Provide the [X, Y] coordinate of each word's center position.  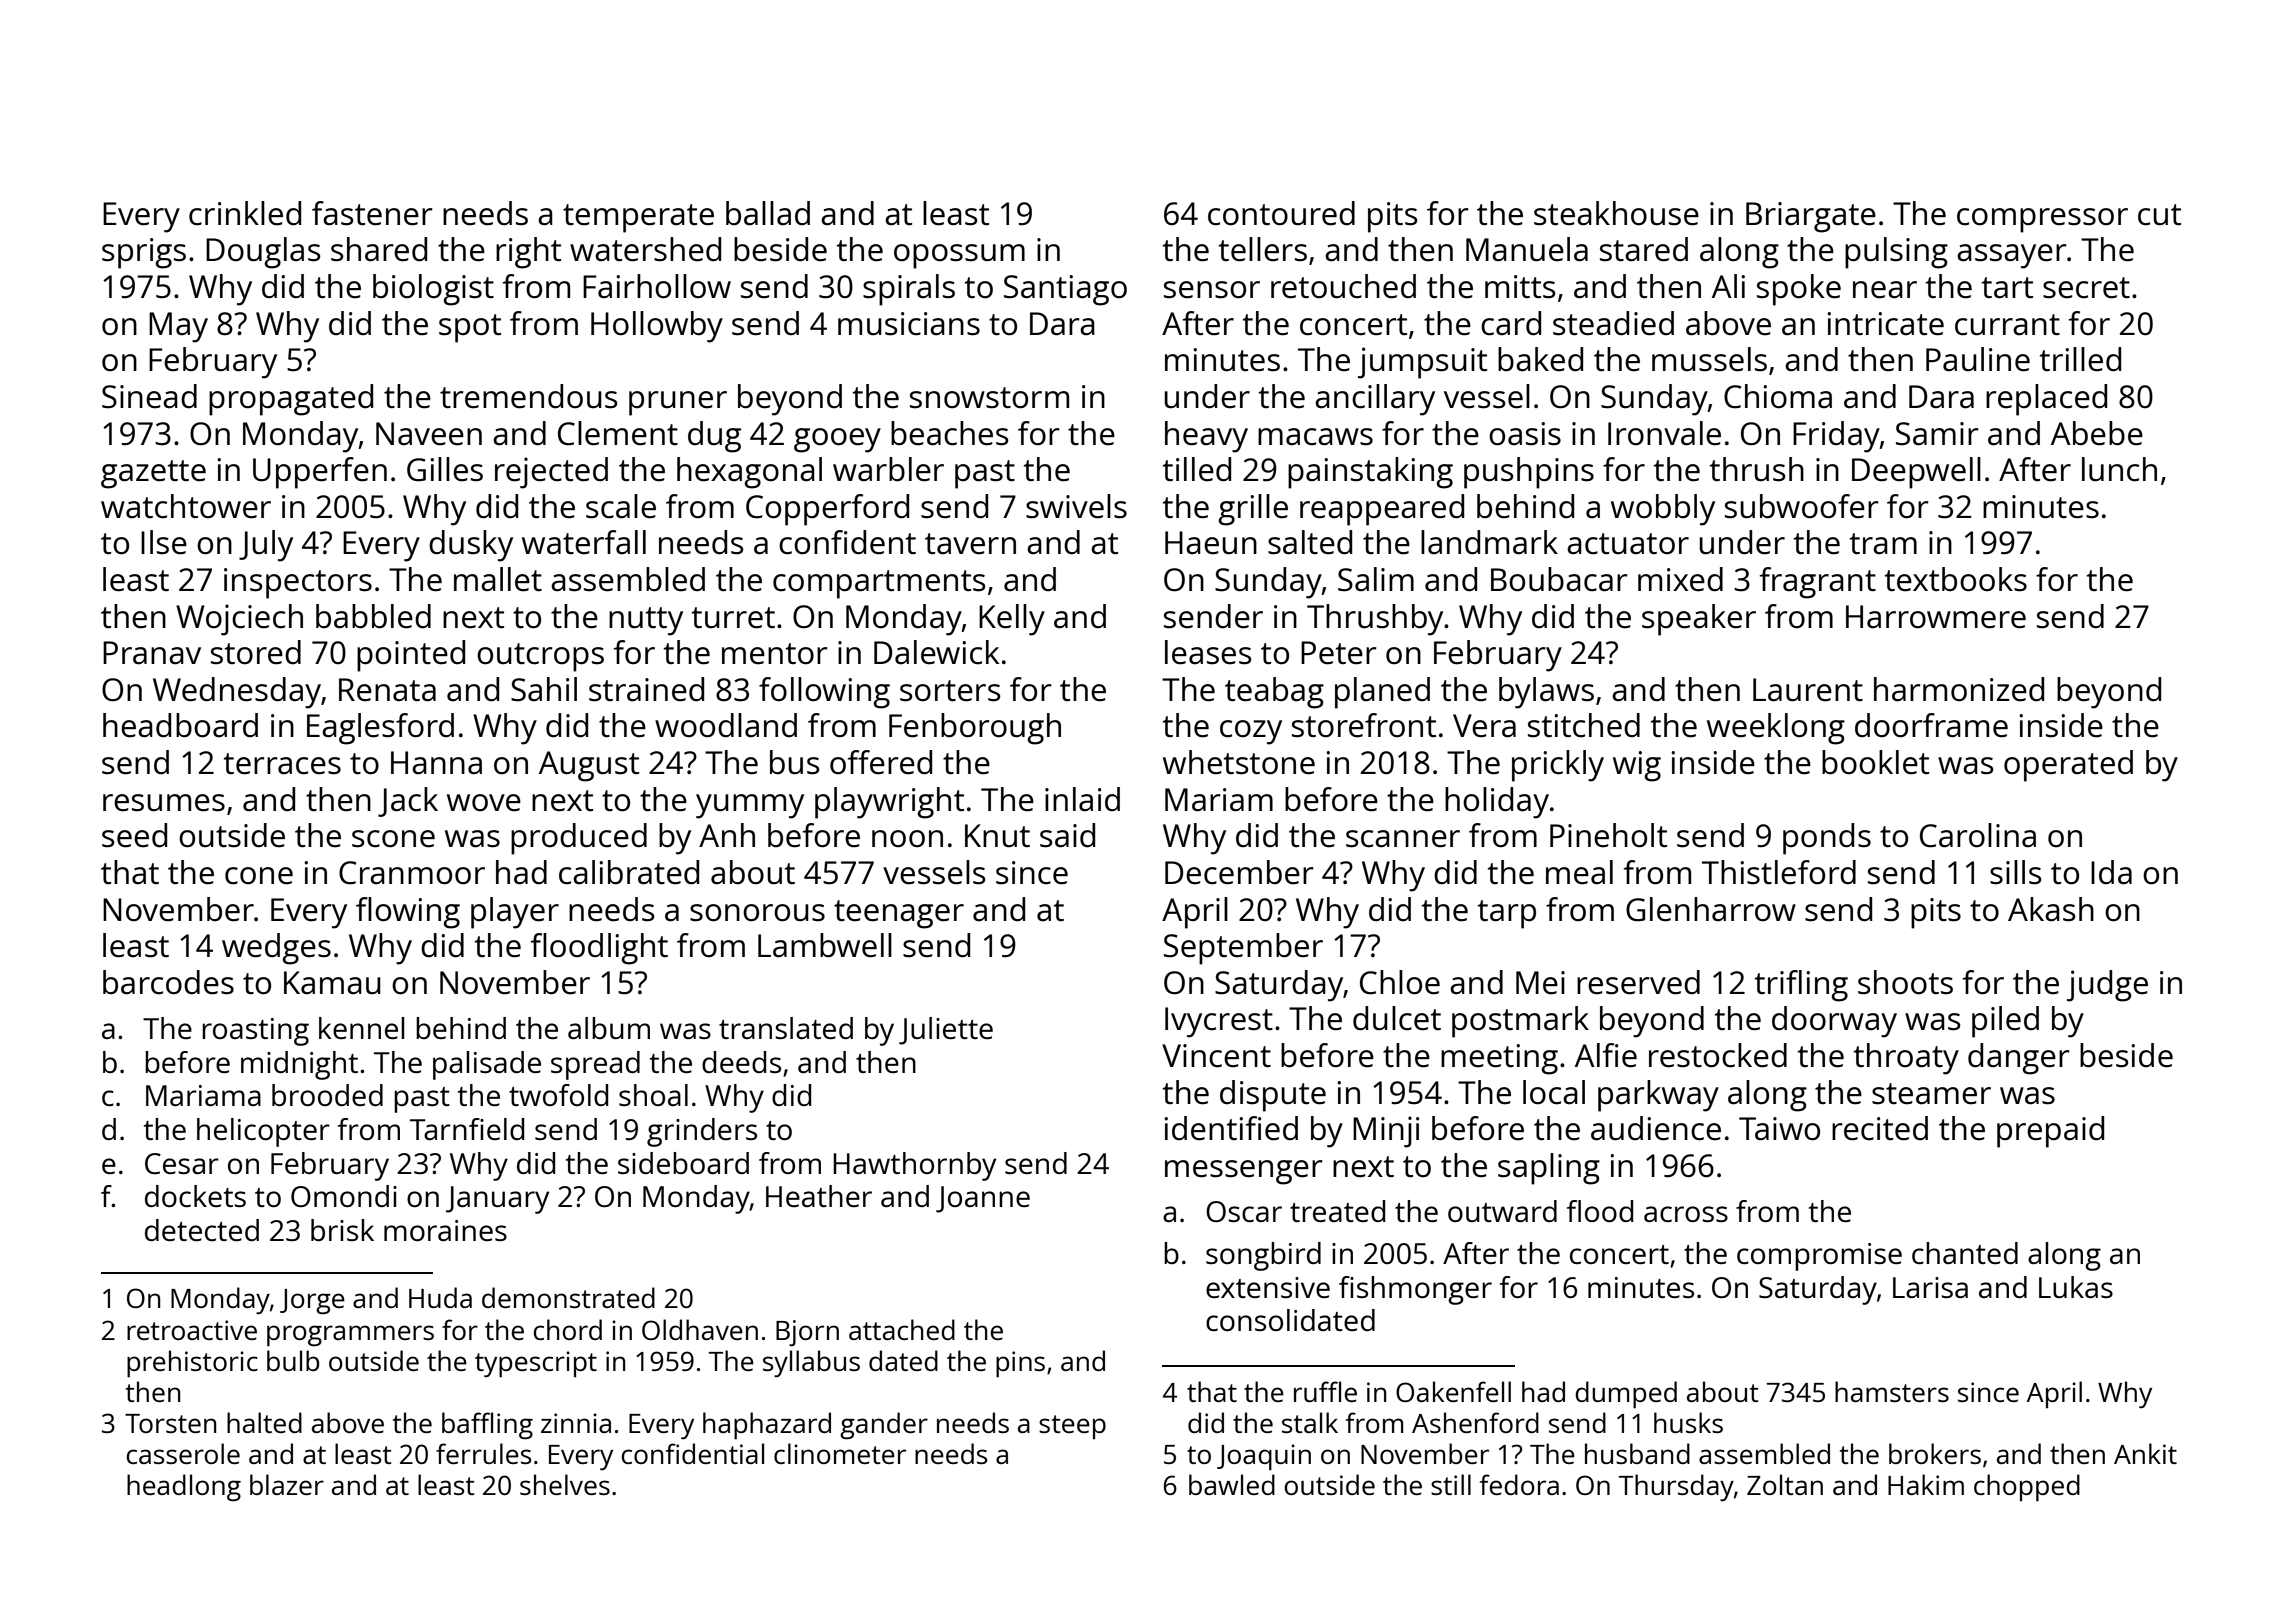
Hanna [436, 763]
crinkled [245, 213]
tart [2007, 288]
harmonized [1959, 689]
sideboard [683, 1163]
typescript [536, 1364]
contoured [1281, 213]
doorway [1834, 1022]
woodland [726, 725]
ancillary [1375, 400]
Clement [618, 433]
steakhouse [1616, 213]
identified [1231, 1128]
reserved [1638, 982]
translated [786, 1028]
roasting [255, 1032]
